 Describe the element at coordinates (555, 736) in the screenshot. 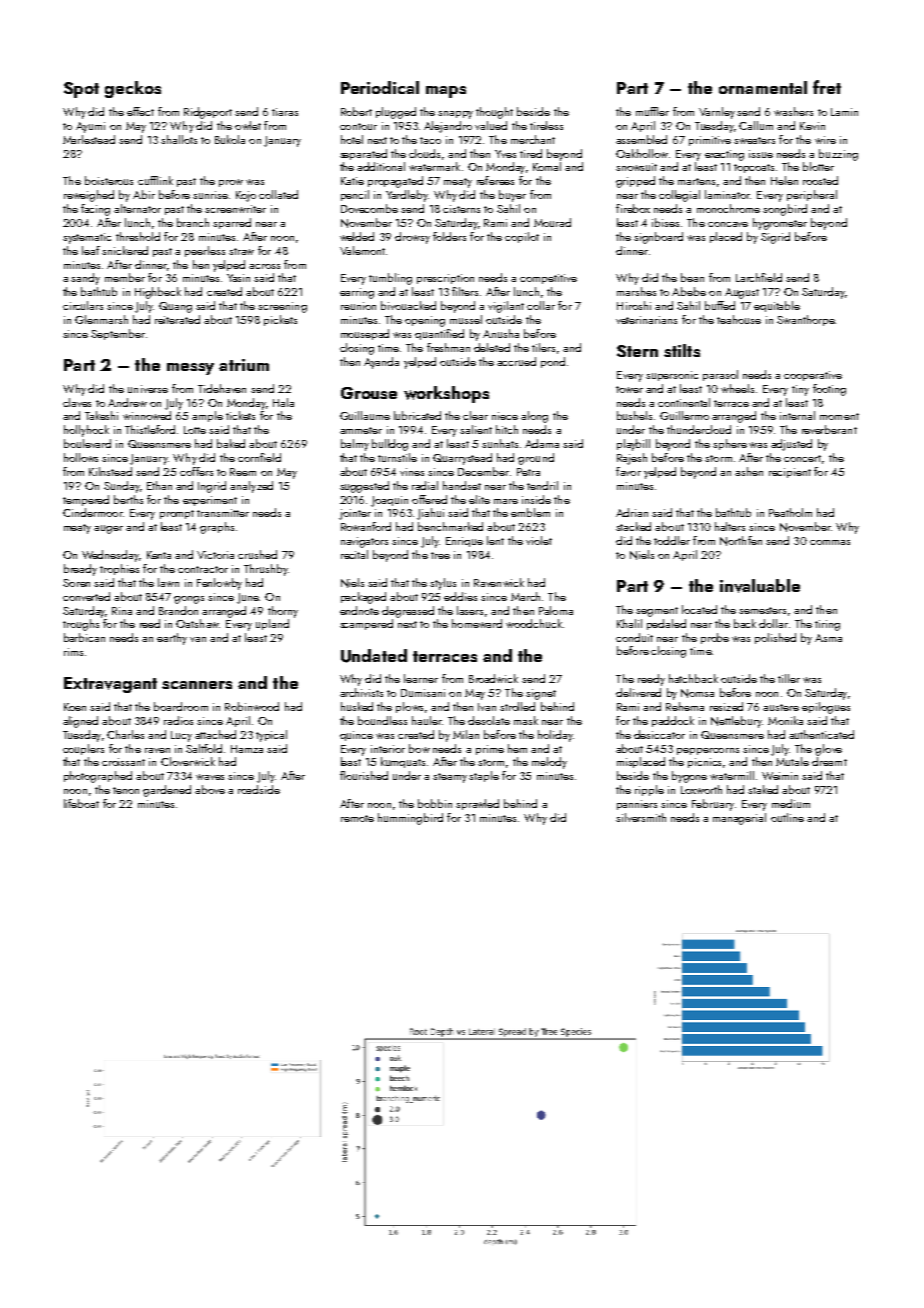

I see `holiday` at that location.
